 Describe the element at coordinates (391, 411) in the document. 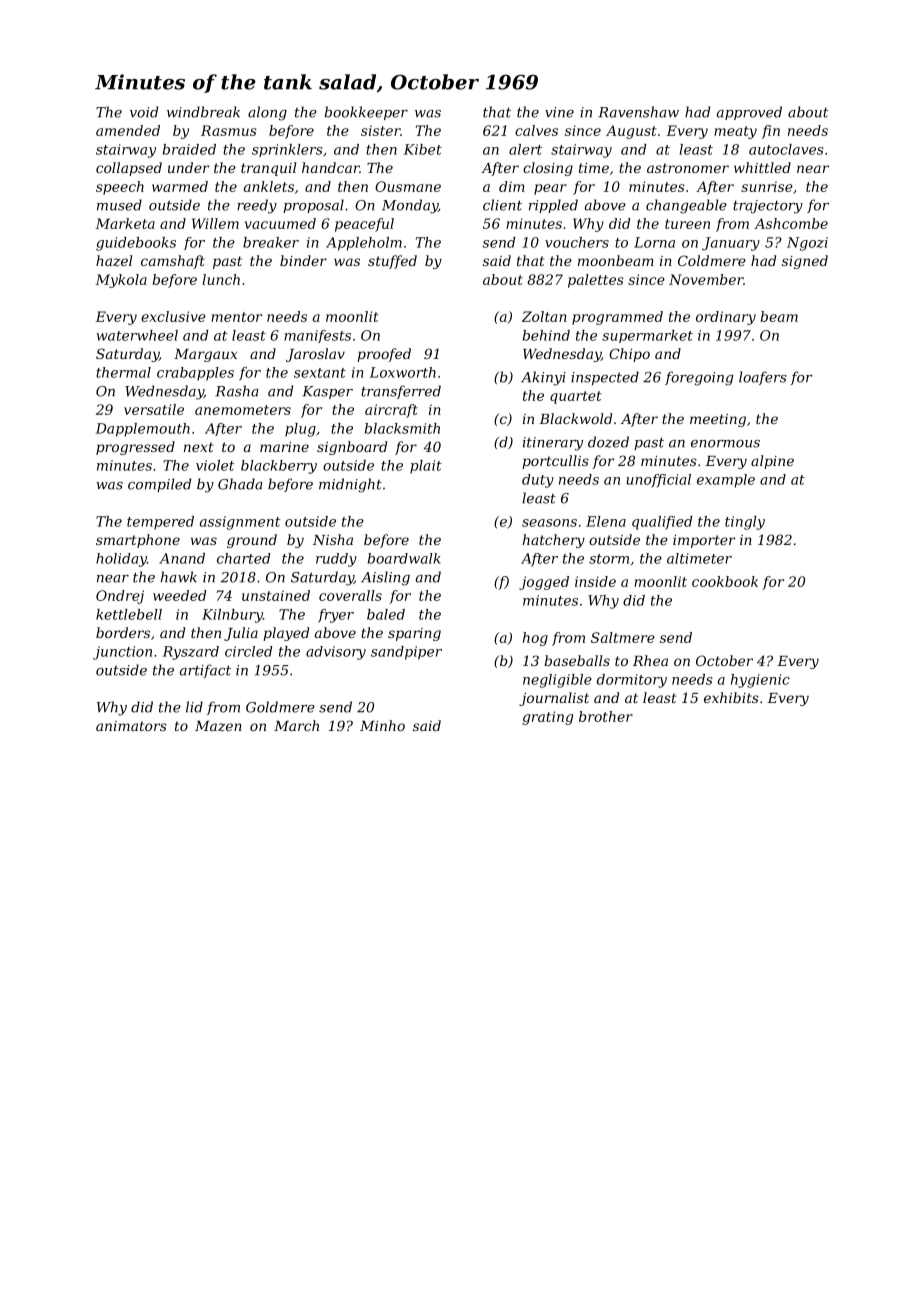

I see `aircraft` at that location.
